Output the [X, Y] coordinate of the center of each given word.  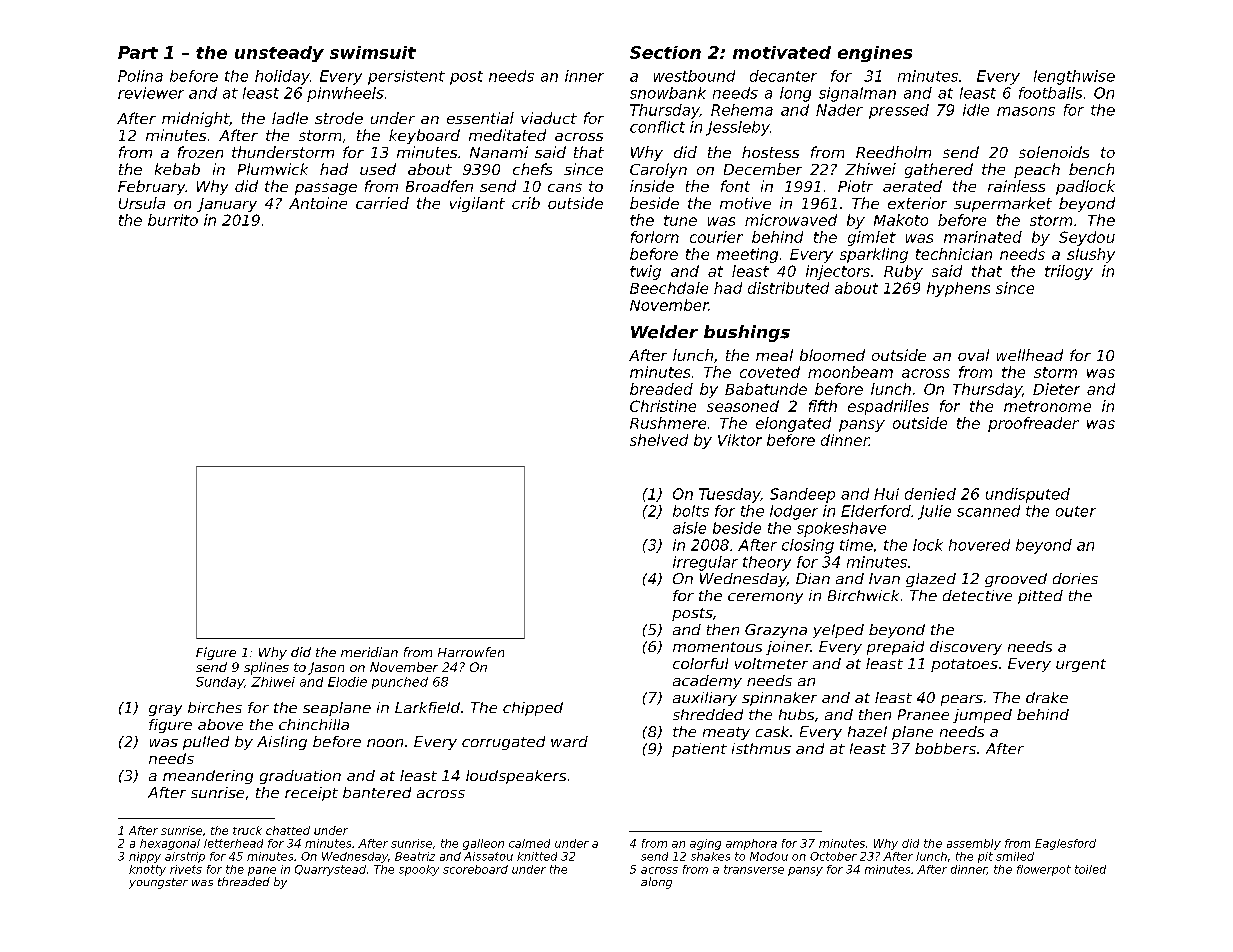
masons [1026, 111]
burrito [173, 220]
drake [1047, 697]
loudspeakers [516, 777]
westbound [694, 76]
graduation [300, 777]
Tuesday [730, 495]
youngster [158, 883]
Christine [663, 406]
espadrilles [888, 407]
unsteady [279, 54]
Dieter [1056, 389]
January [227, 205]
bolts [691, 511]
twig [645, 272]
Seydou [1087, 238]
